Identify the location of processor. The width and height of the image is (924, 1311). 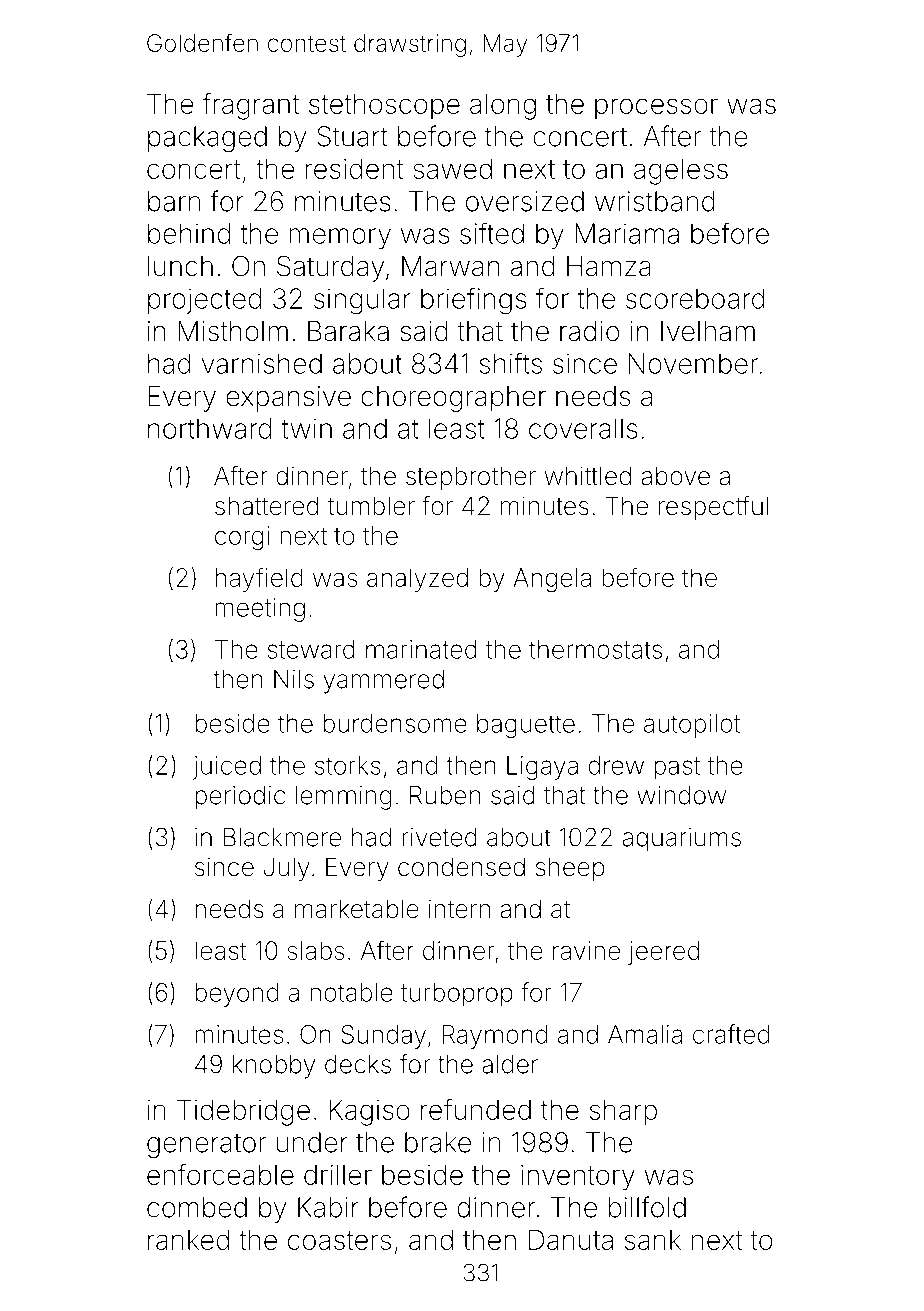
(656, 109).
